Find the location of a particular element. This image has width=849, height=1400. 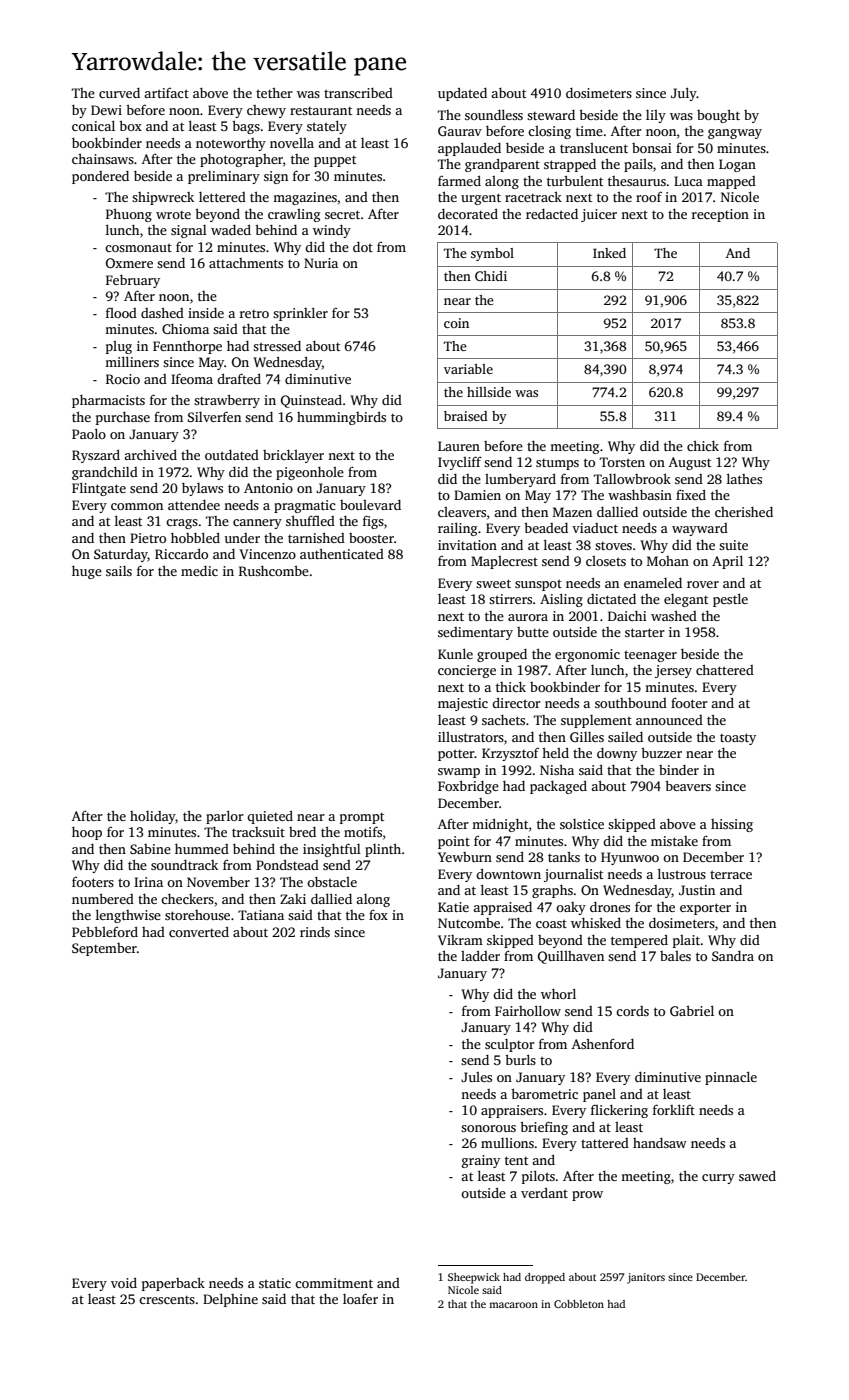

crescents is located at coordinates (167, 1300).
